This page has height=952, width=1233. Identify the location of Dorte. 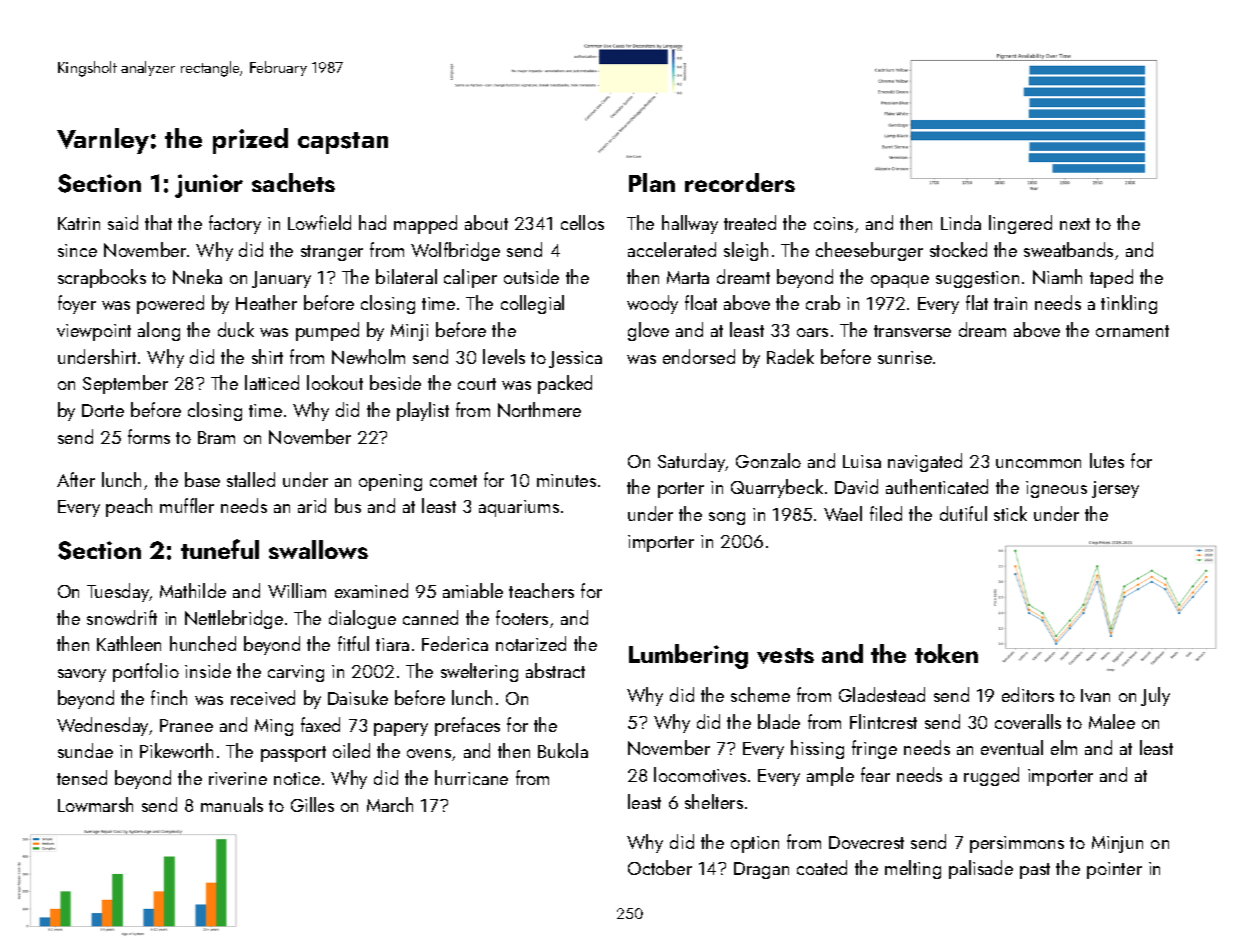
(103, 410).
